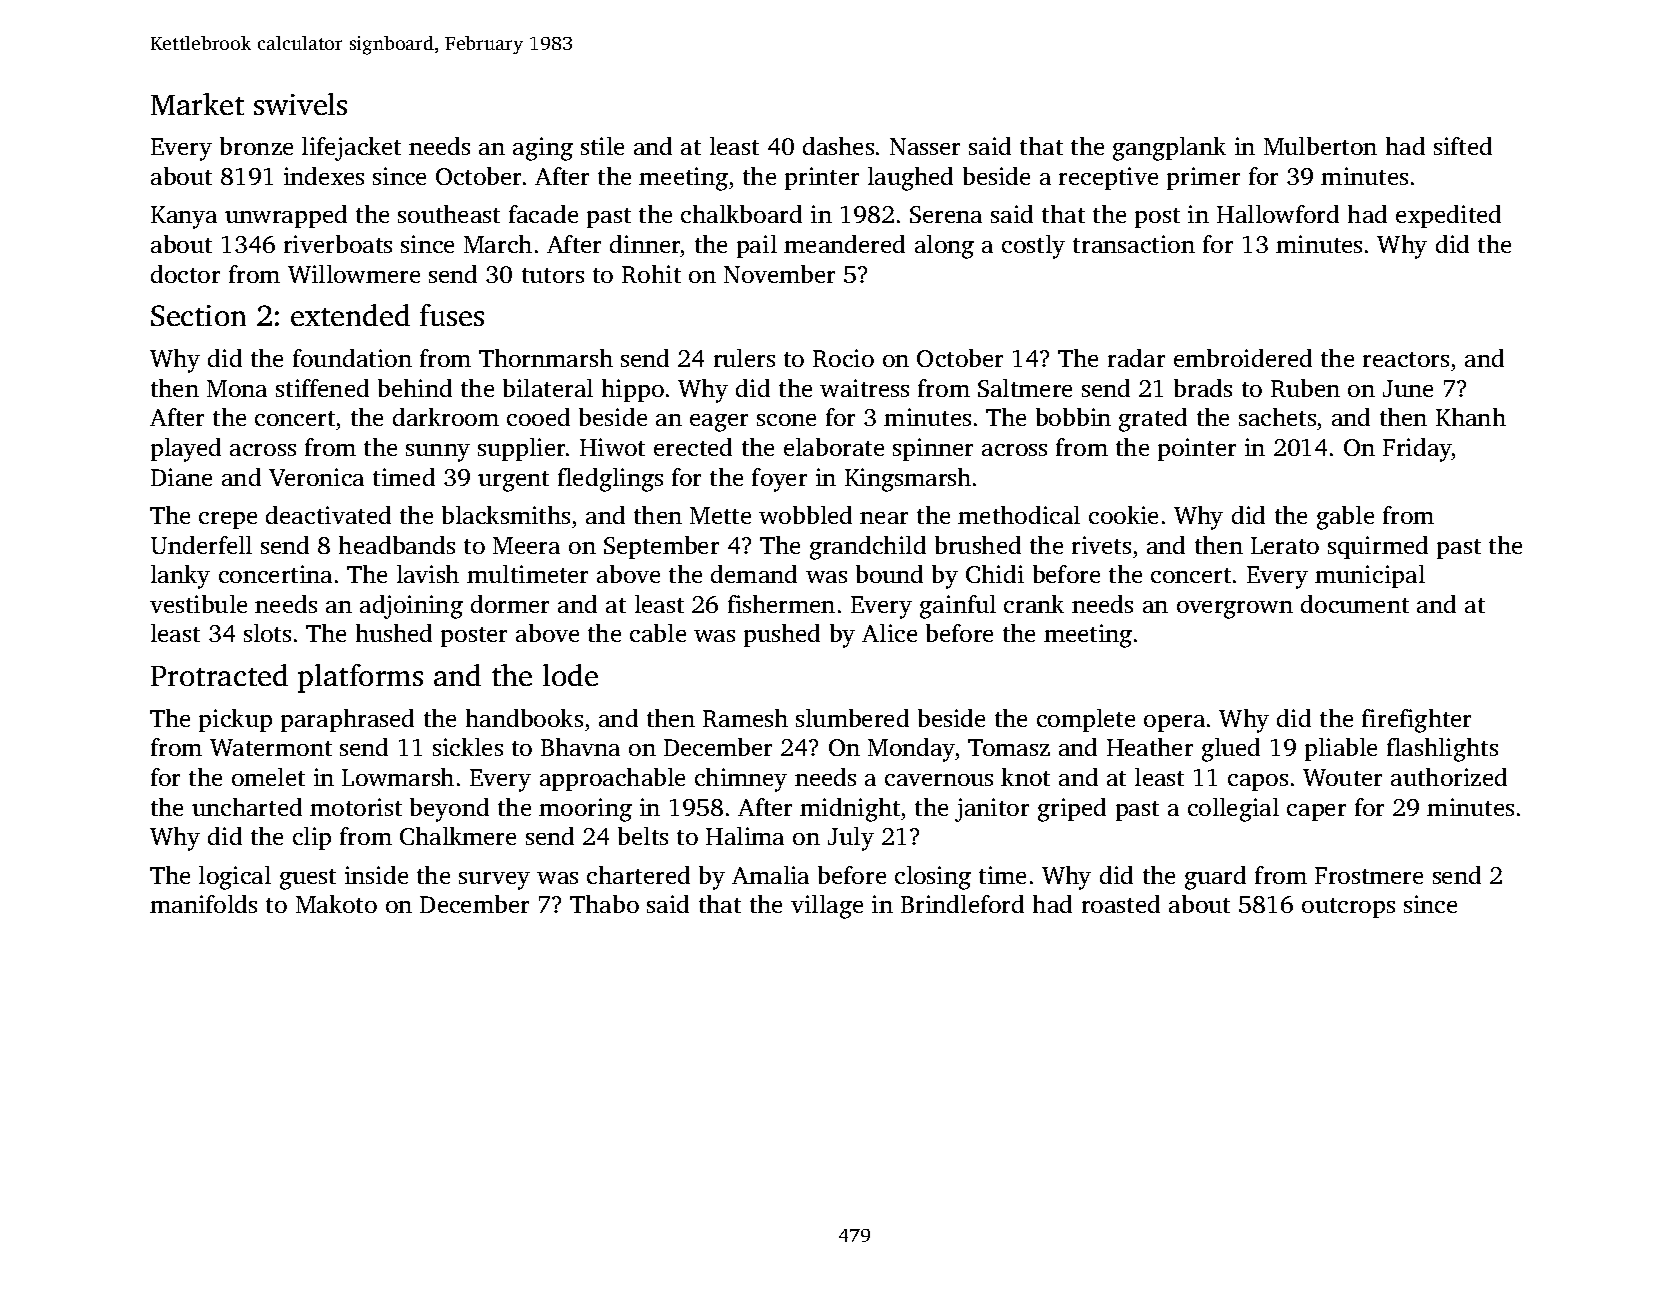 This document has width=1676, height=1295. I want to click on outcrops, so click(1348, 908).
